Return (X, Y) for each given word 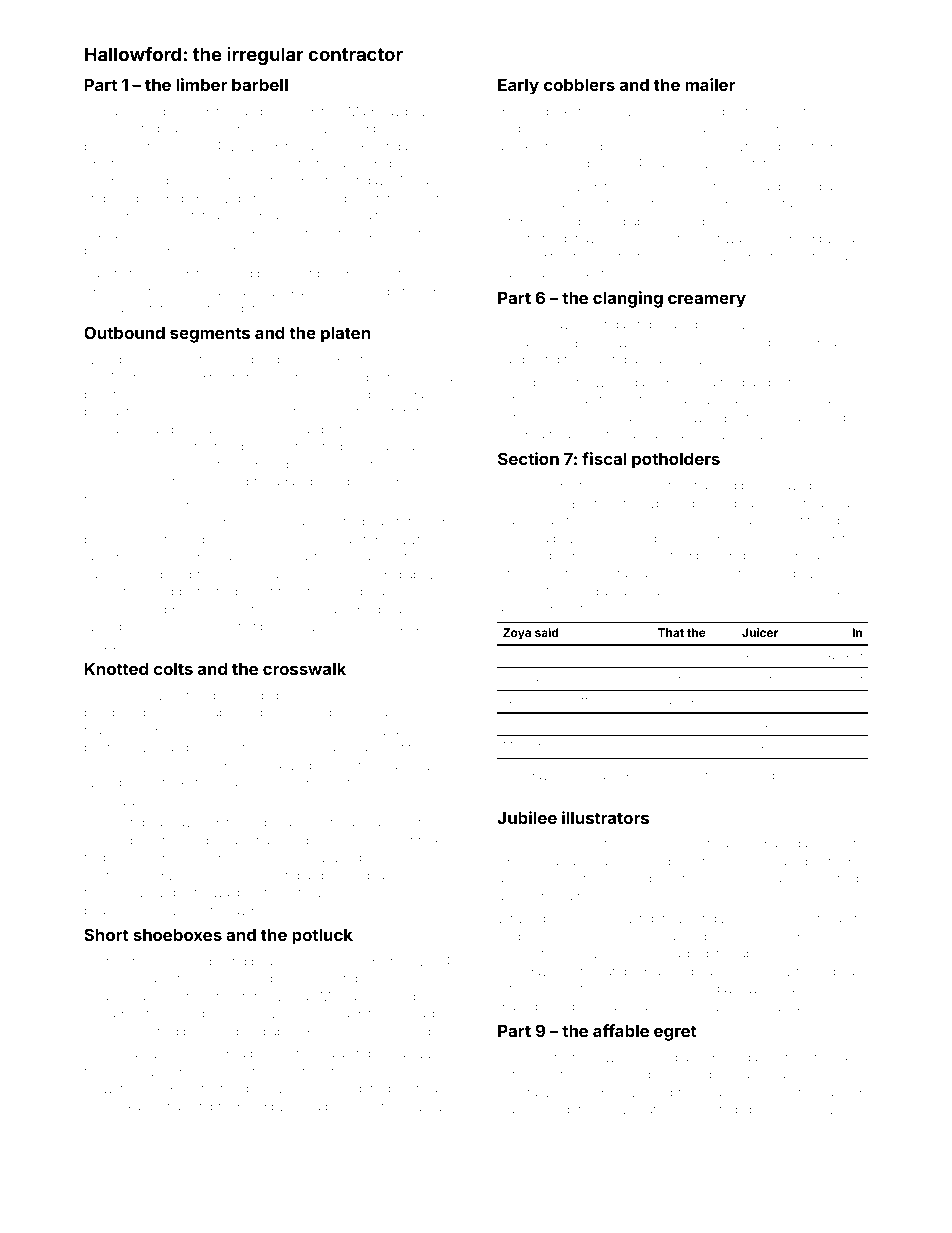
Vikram (793, 111)
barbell (260, 85)
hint (146, 1013)
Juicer (760, 632)
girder (164, 252)
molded (204, 765)
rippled (583, 1093)
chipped (770, 776)
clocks (815, 324)
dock (556, 111)
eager (514, 275)
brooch (518, 590)
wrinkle (418, 747)
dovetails (218, 556)
